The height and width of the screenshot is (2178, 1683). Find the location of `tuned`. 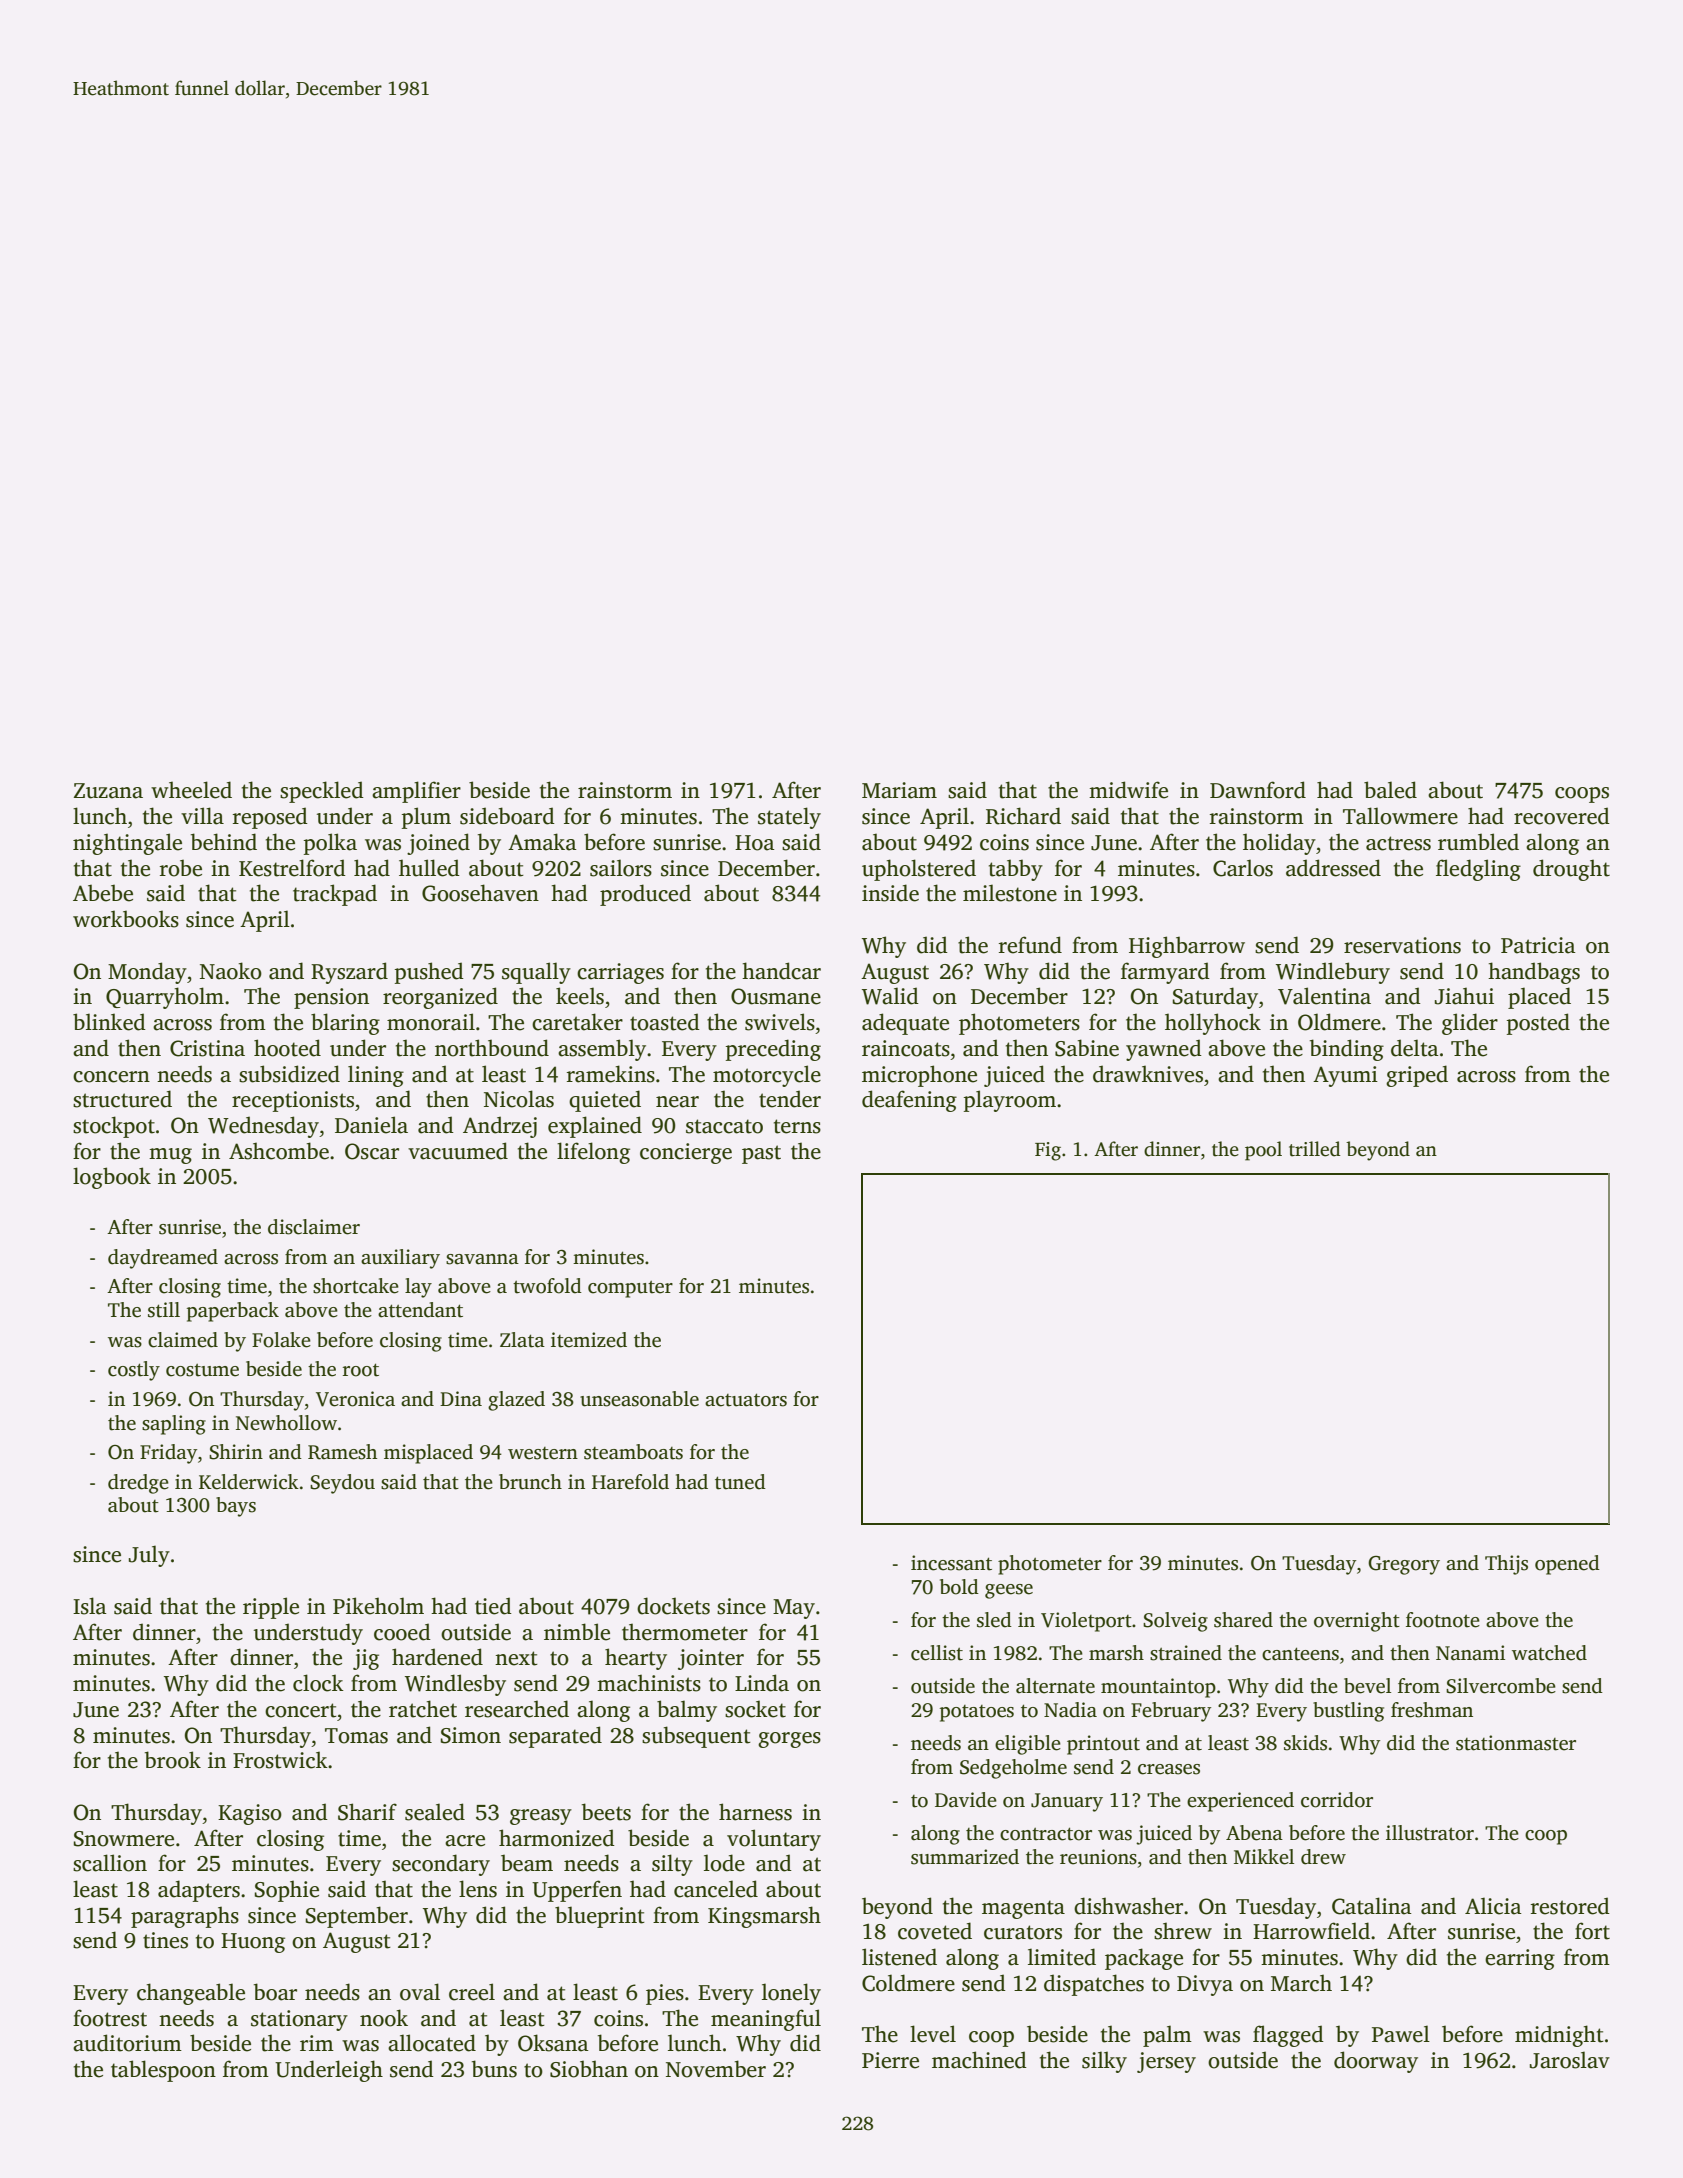

tuned is located at coordinates (740, 1482).
